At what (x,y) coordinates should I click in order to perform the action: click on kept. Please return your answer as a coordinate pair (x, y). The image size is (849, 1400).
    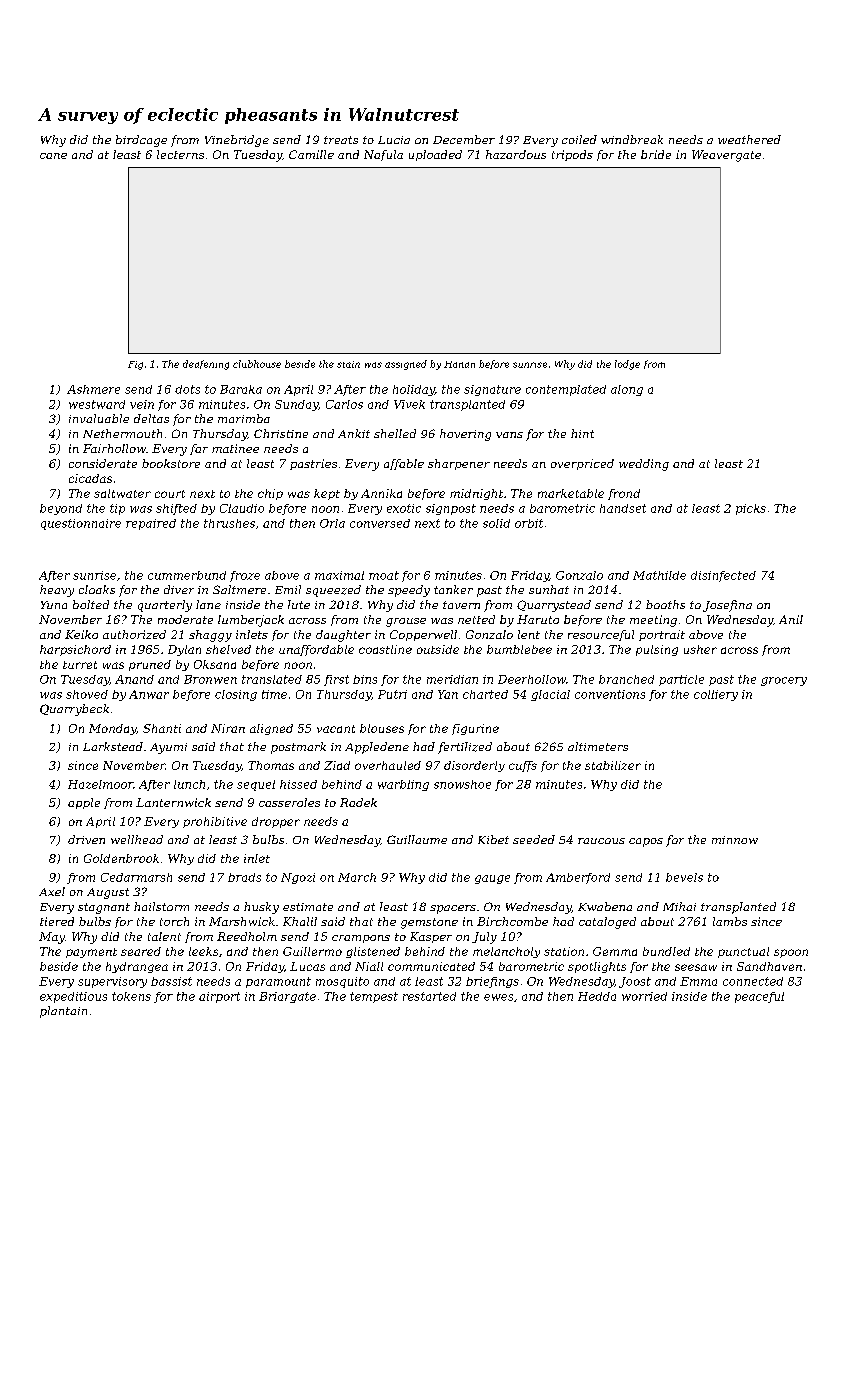
    Looking at the image, I should click on (327, 494).
